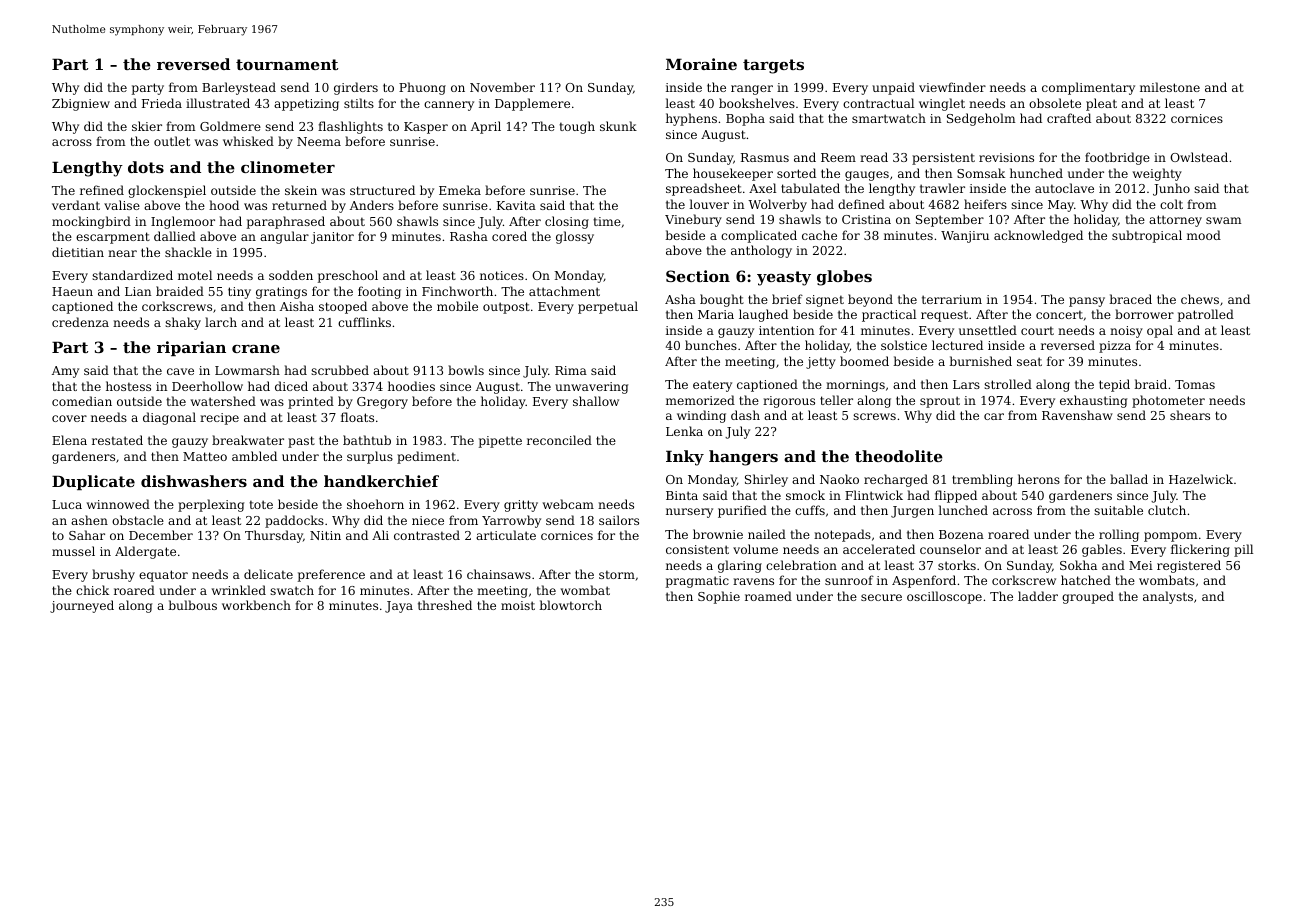 Image resolution: width=1308 pixels, height=924 pixels. Describe the element at coordinates (1200, 550) in the image. I see `flickering` at that location.
